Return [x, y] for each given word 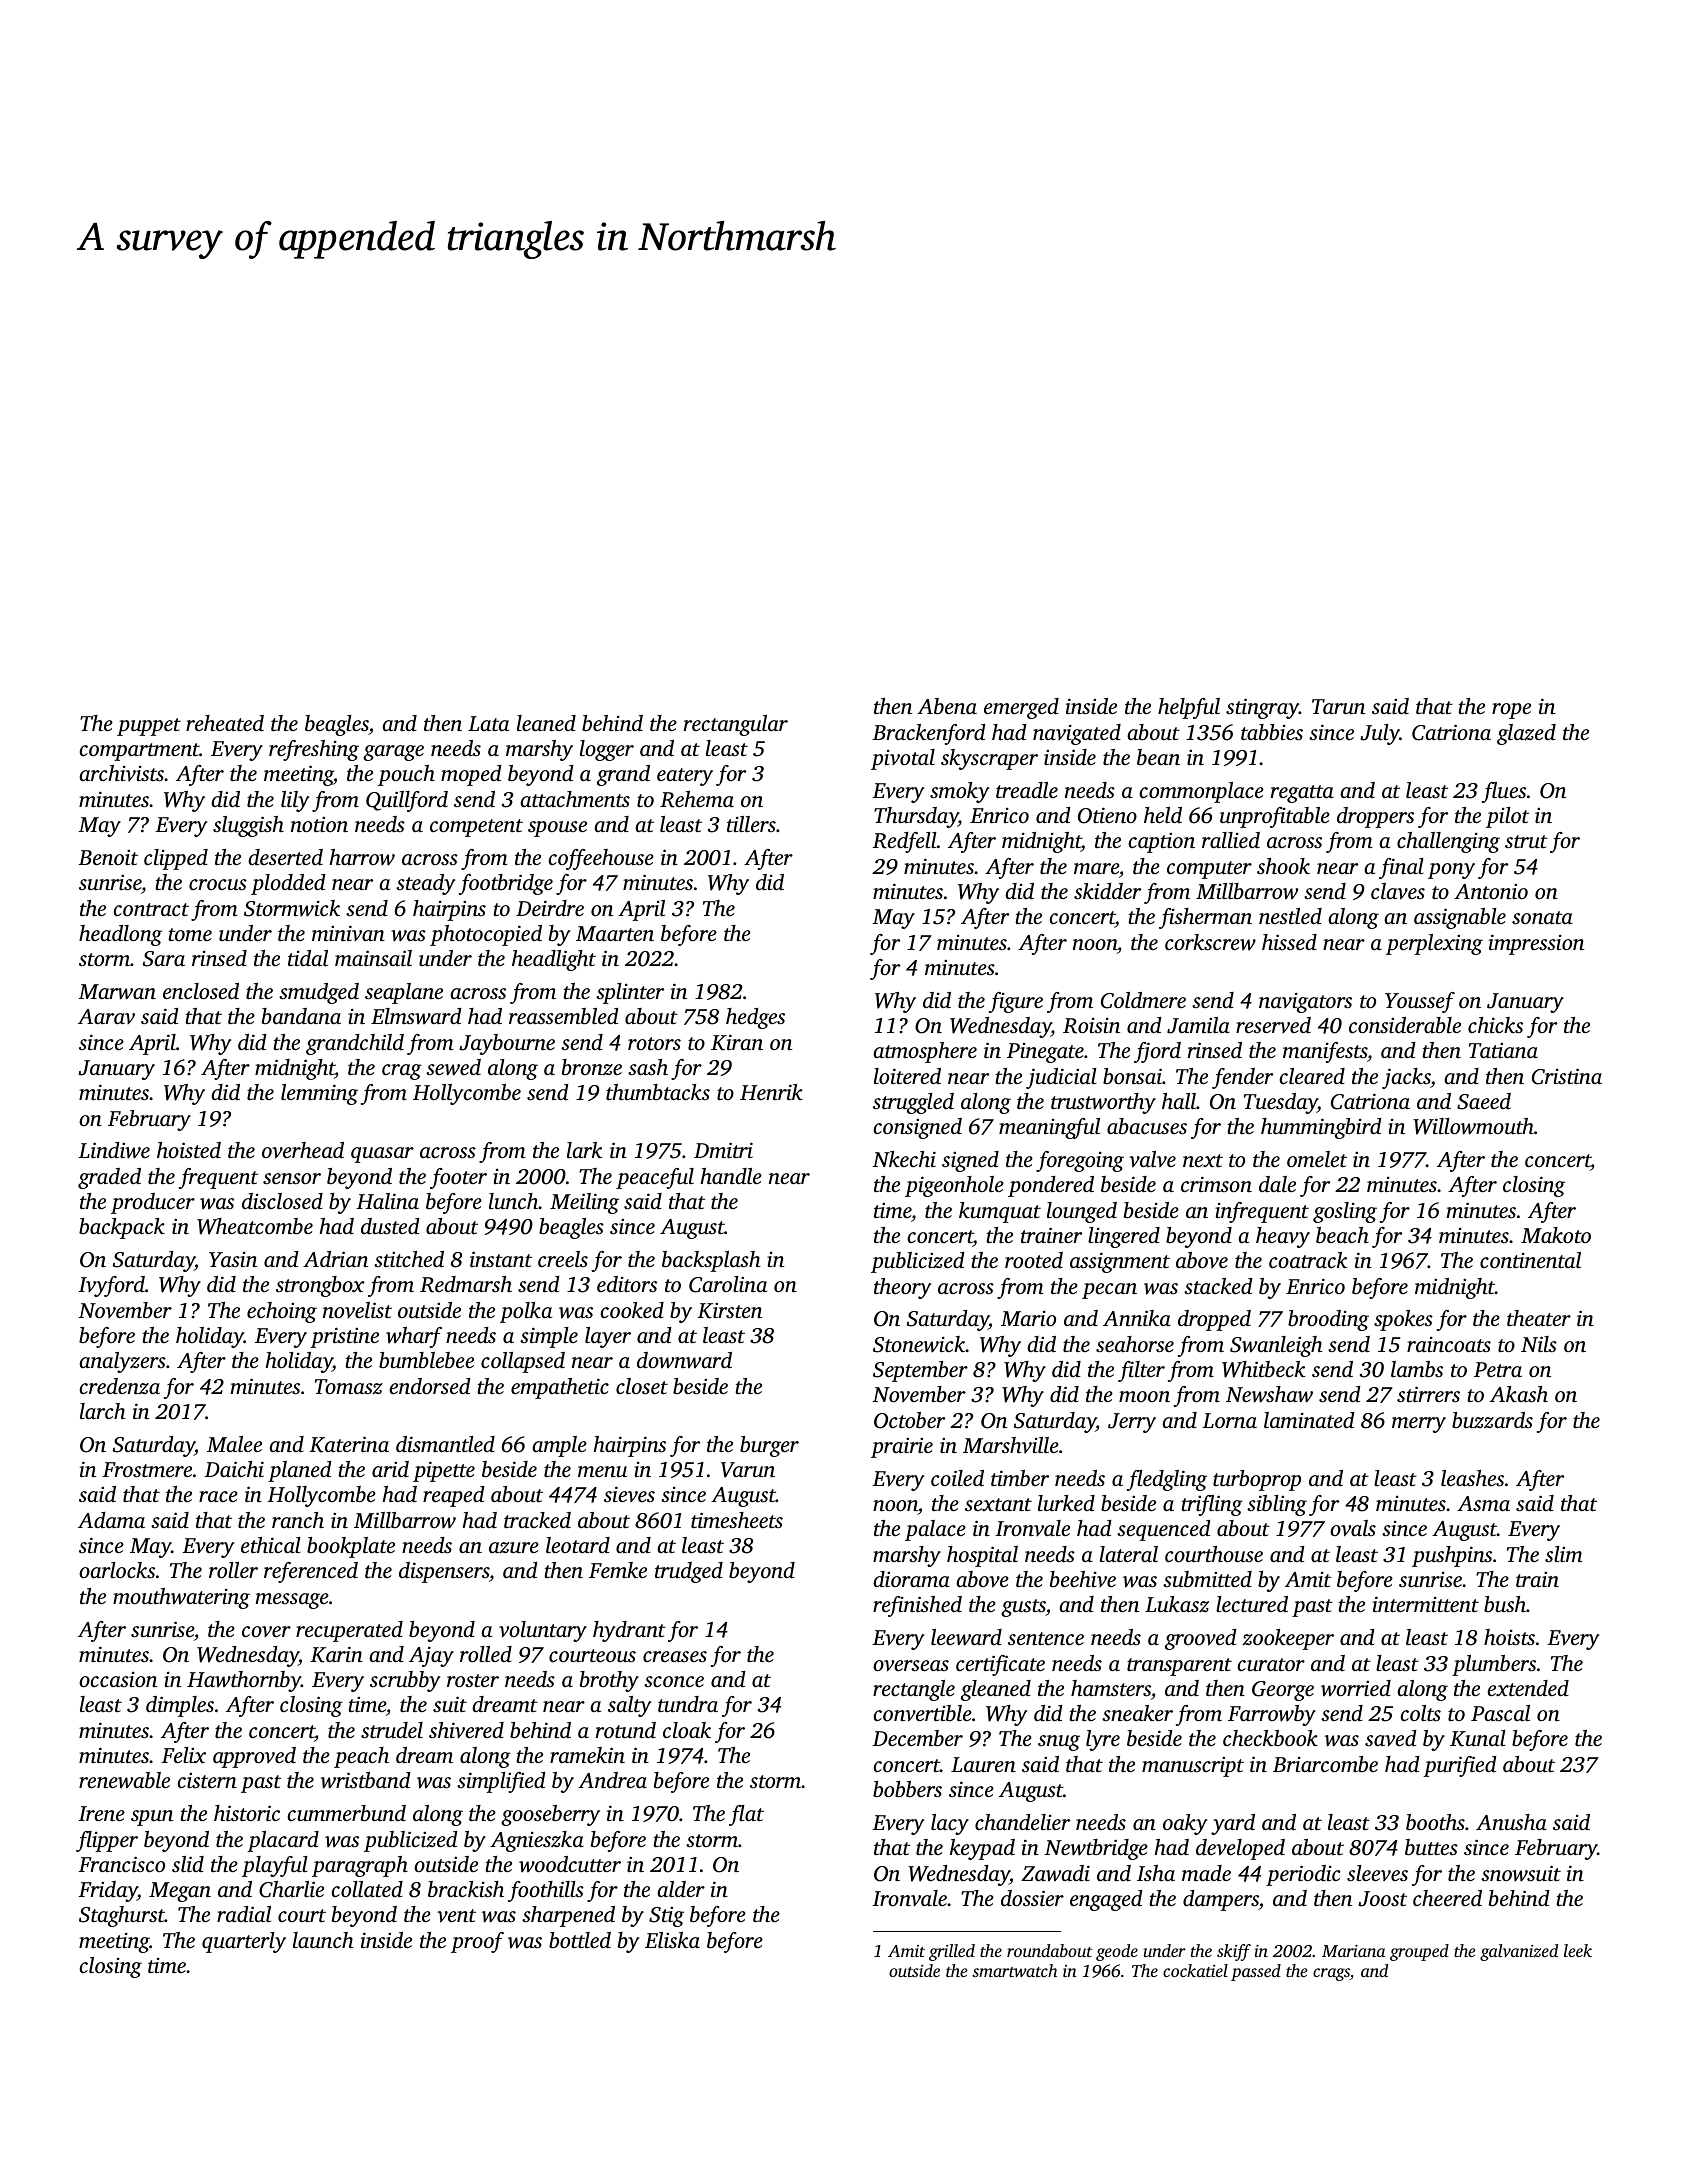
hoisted [189, 1150]
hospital [982, 1556]
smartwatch [1015, 1970]
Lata [488, 723]
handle [731, 1176]
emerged [1021, 708]
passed [1256, 1972]
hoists [1509, 1637]
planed [300, 1471]
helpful [1189, 708]
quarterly [244, 1942]
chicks [1495, 1025]
